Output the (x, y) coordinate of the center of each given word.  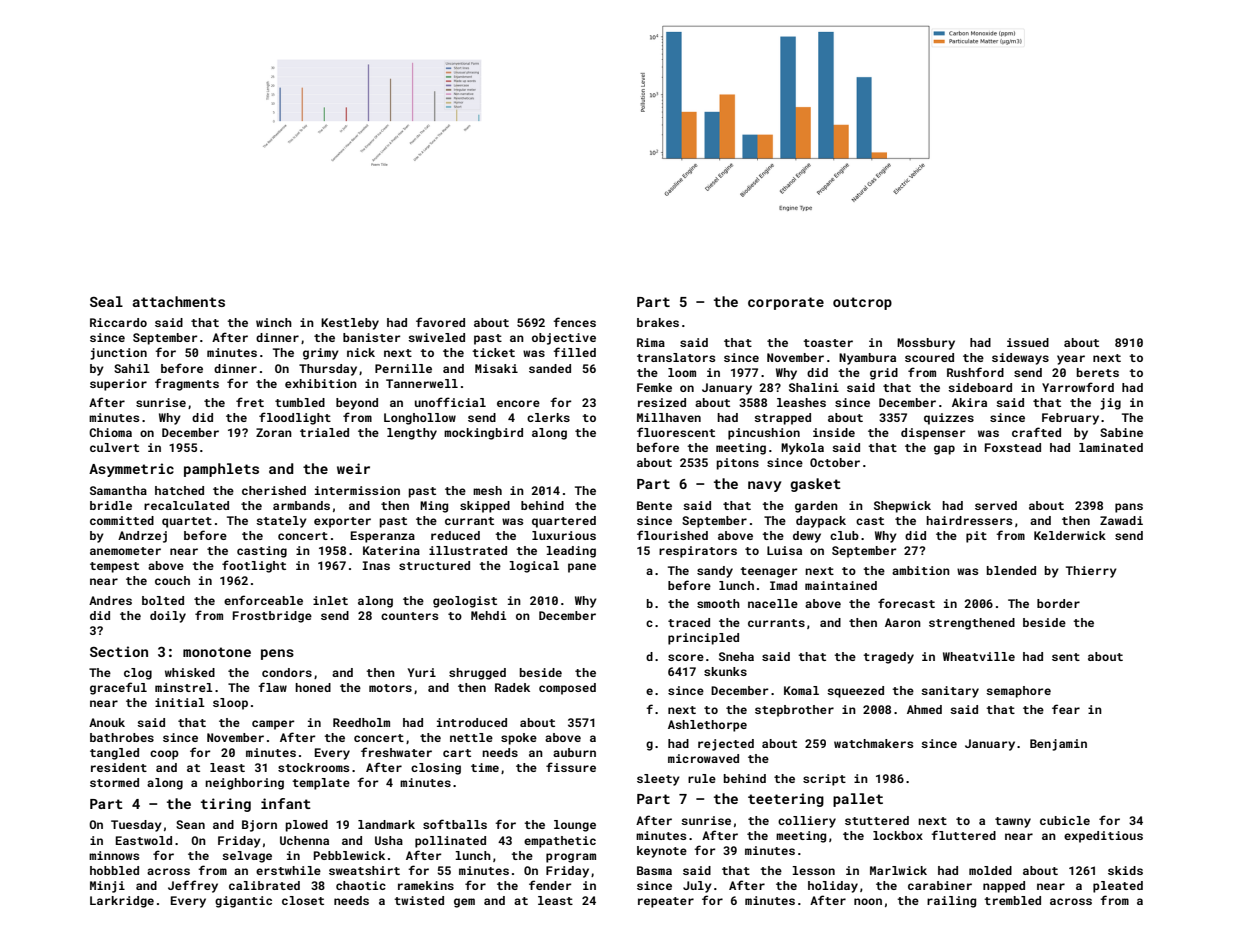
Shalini (814, 387)
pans (1129, 508)
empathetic (560, 842)
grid (884, 374)
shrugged (477, 674)
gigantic (243, 902)
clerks (548, 417)
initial (180, 702)
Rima (651, 342)
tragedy (888, 658)
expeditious (1103, 837)
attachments (178, 301)
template (321, 784)
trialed (324, 432)
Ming (434, 507)
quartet (187, 522)
